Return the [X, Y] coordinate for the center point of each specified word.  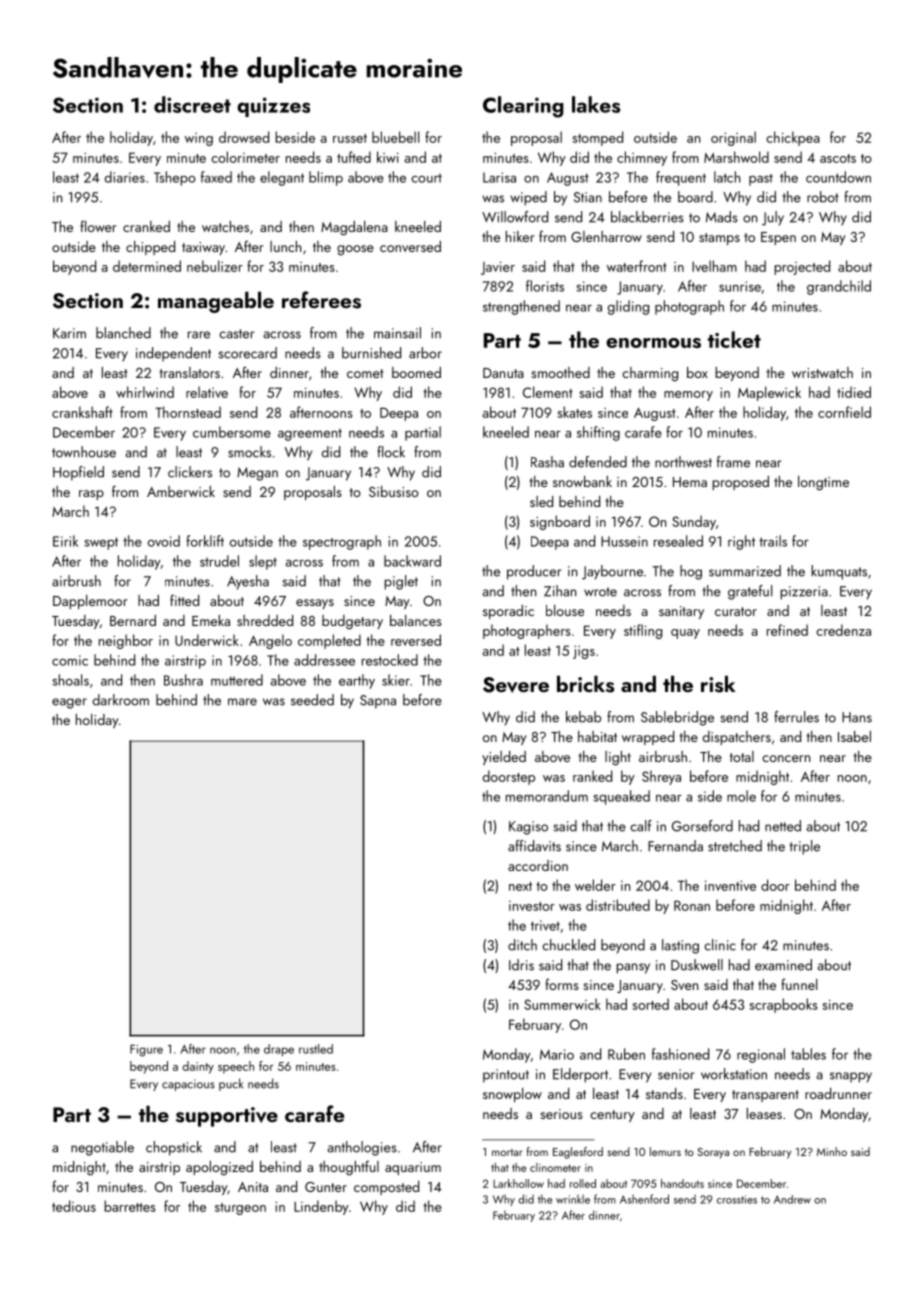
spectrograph [342, 542]
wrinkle [573, 1199]
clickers [190, 472]
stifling [643, 631]
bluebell [395, 137]
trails [773, 541]
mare [242, 702]
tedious [74, 1206]
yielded [504, 758]
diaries [125, 177]
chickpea [793, 138]
